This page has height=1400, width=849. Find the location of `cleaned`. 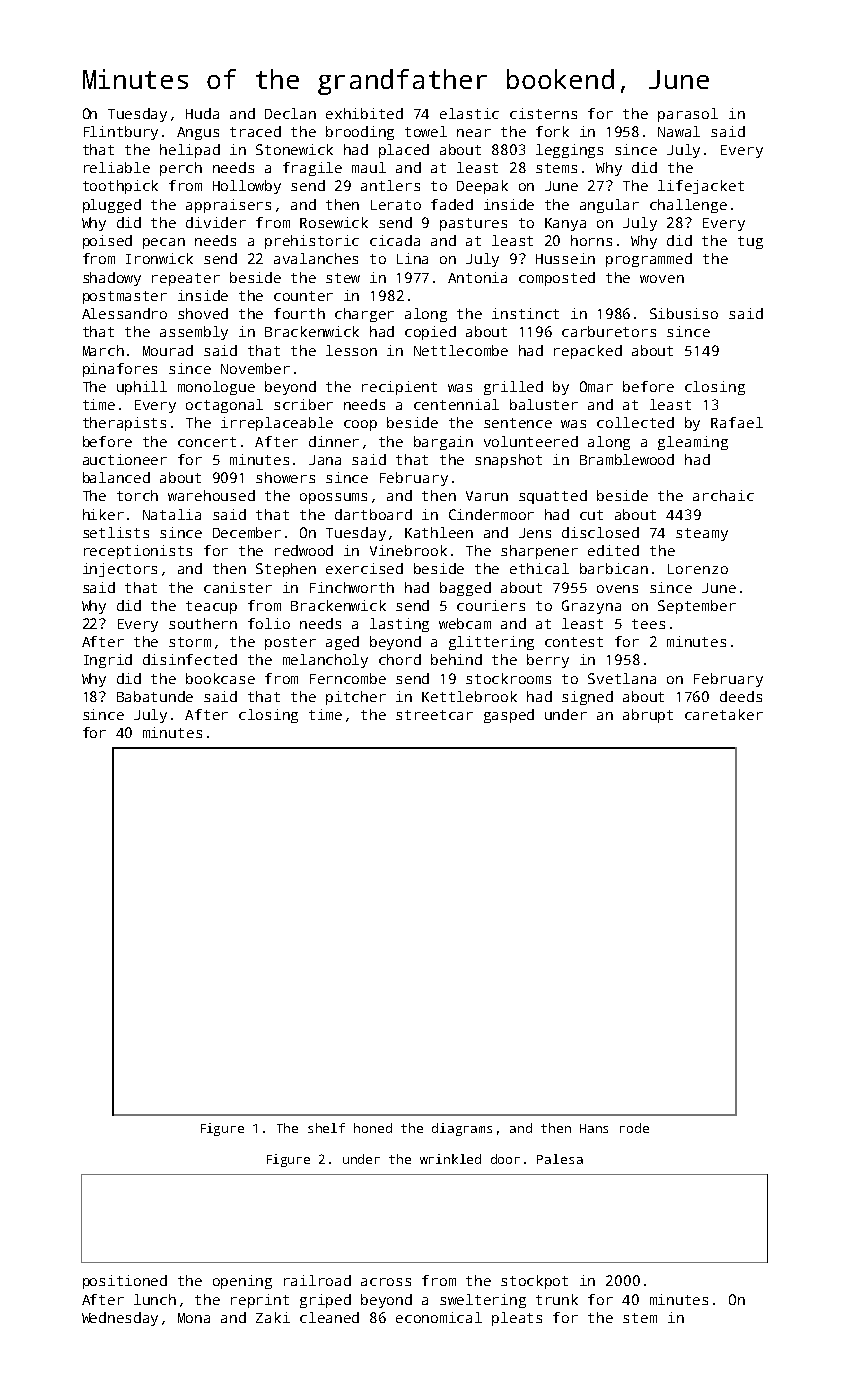

cleaned is located at coordinates (329, 1317).
